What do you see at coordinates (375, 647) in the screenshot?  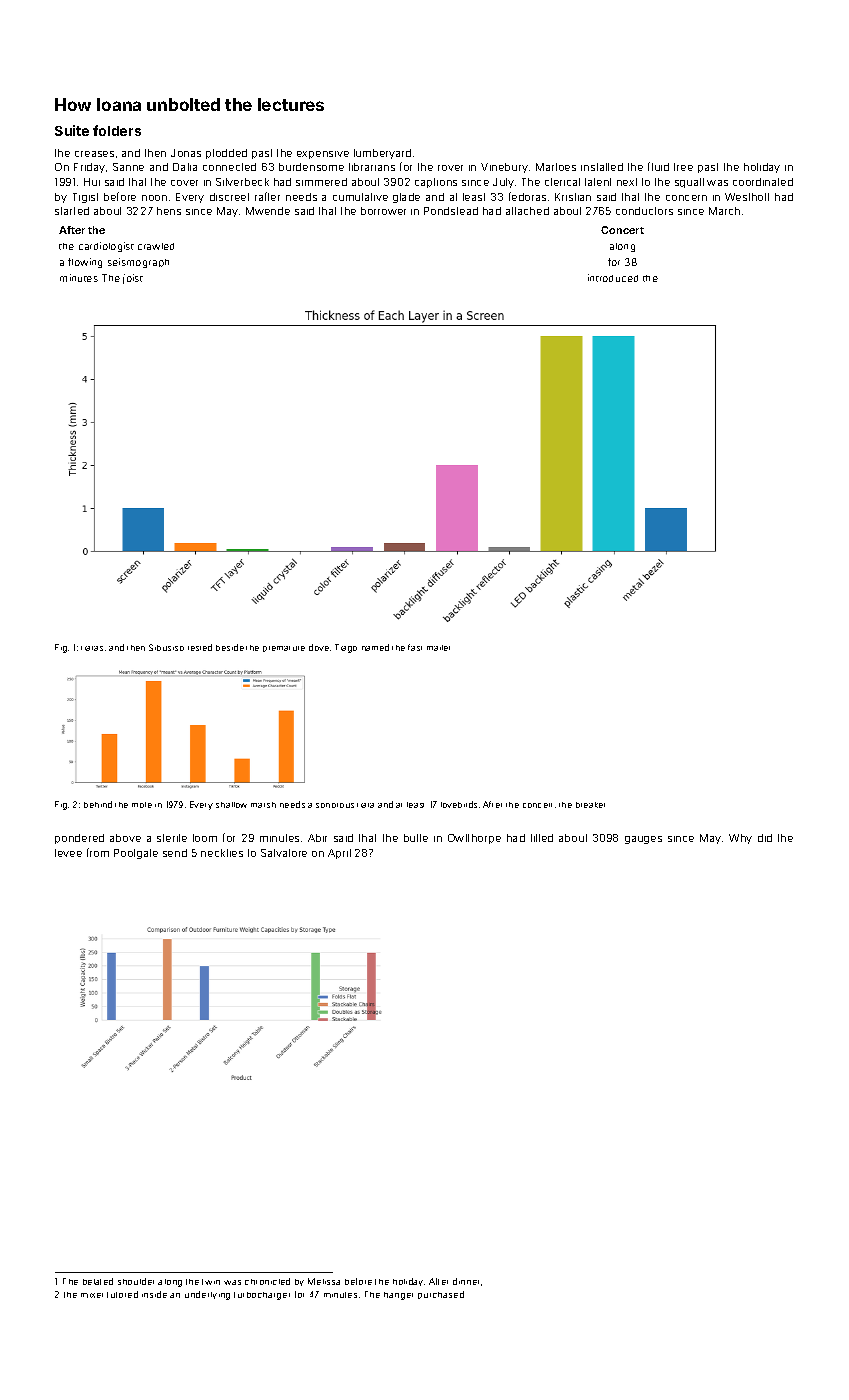 I see `named` at bounding box center [375, 647].
